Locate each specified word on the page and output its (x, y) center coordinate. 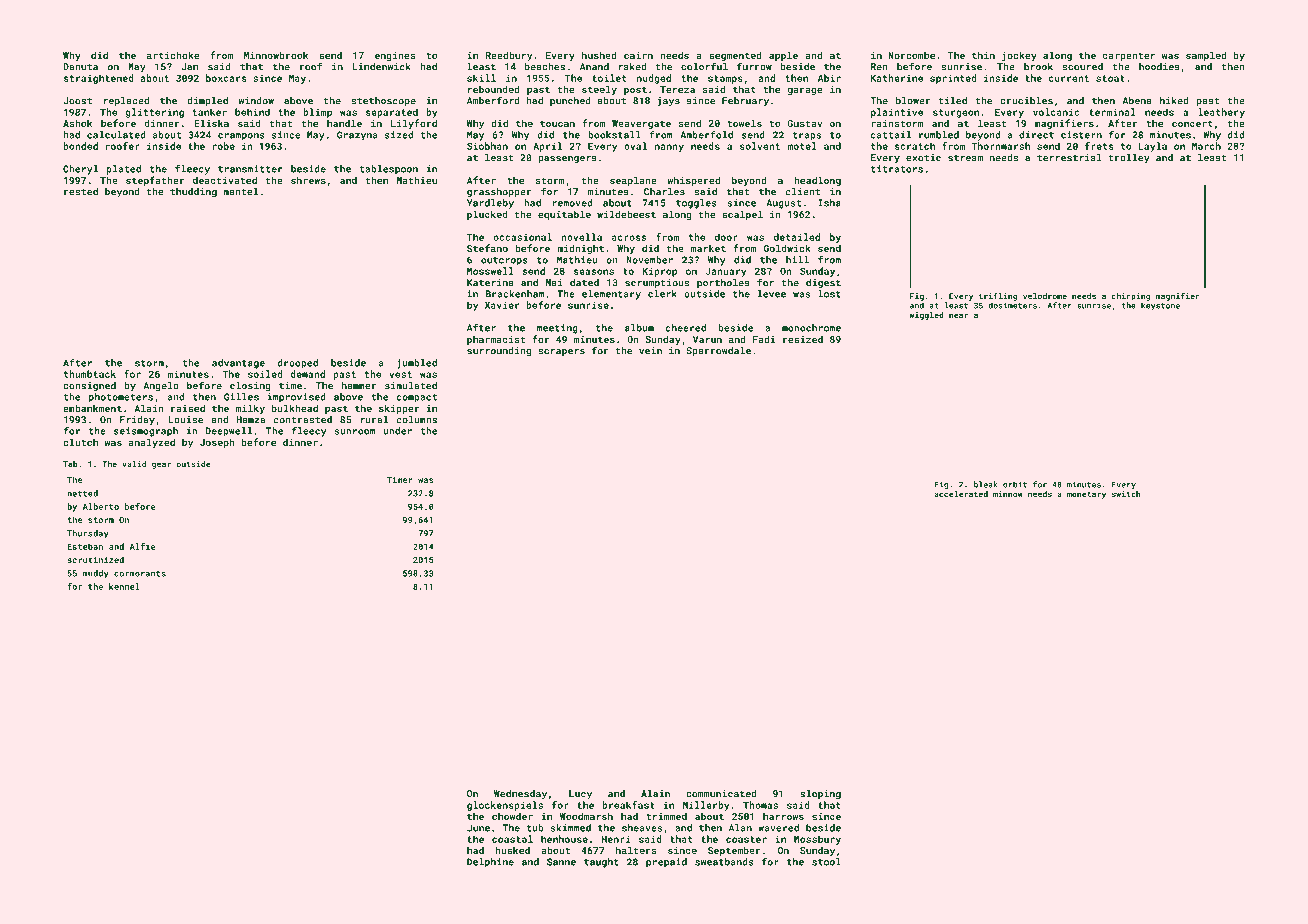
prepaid (666, 863)
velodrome (1045, 296)
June (478, 828)
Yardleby (490, 204)
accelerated (961, 494)
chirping (1131, 297)
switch (1126, 494)
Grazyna (357, 136)
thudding (193, 193)
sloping (820, 795)
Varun (707, 339)
